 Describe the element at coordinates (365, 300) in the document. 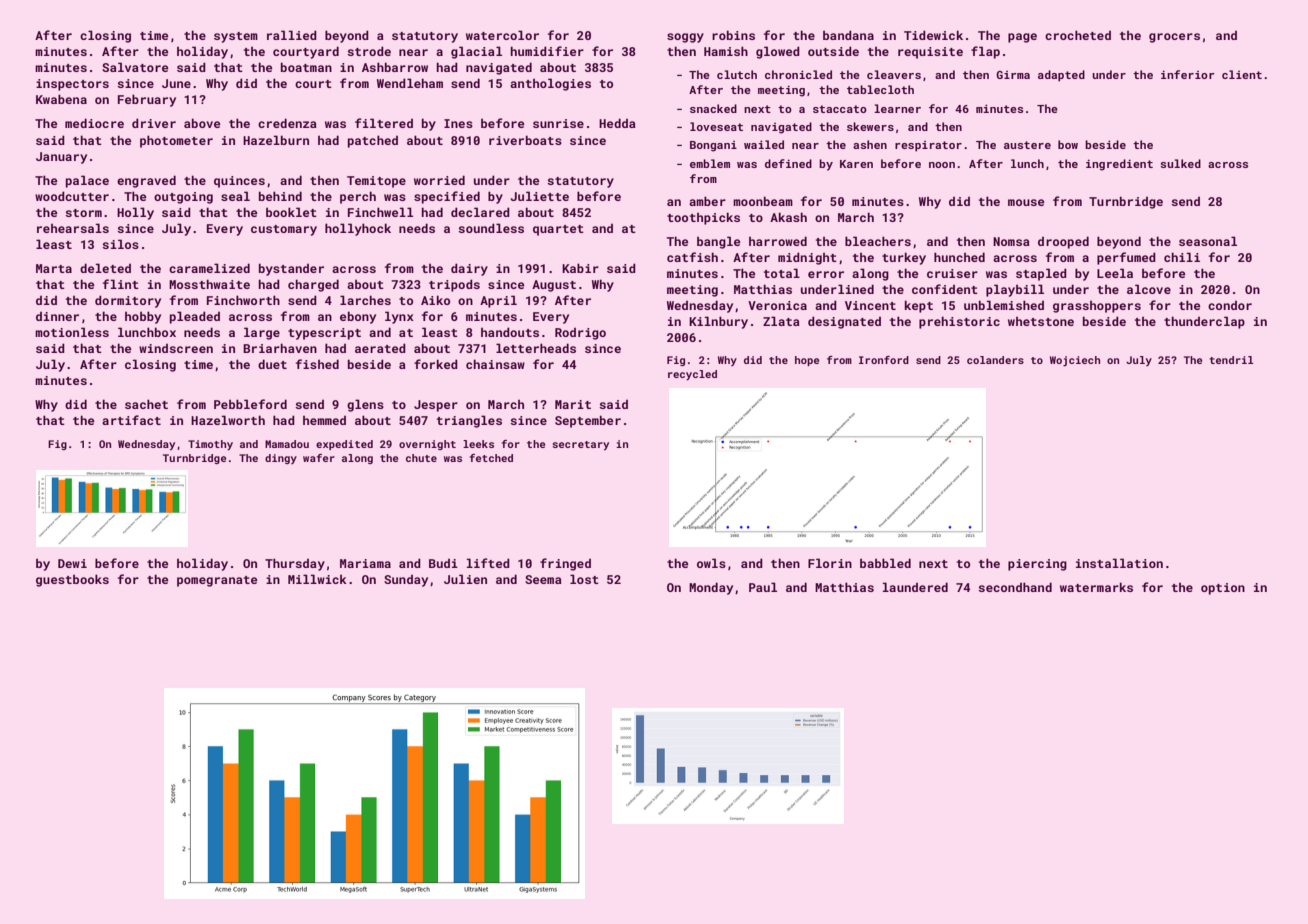

I see `larches` at that location.
